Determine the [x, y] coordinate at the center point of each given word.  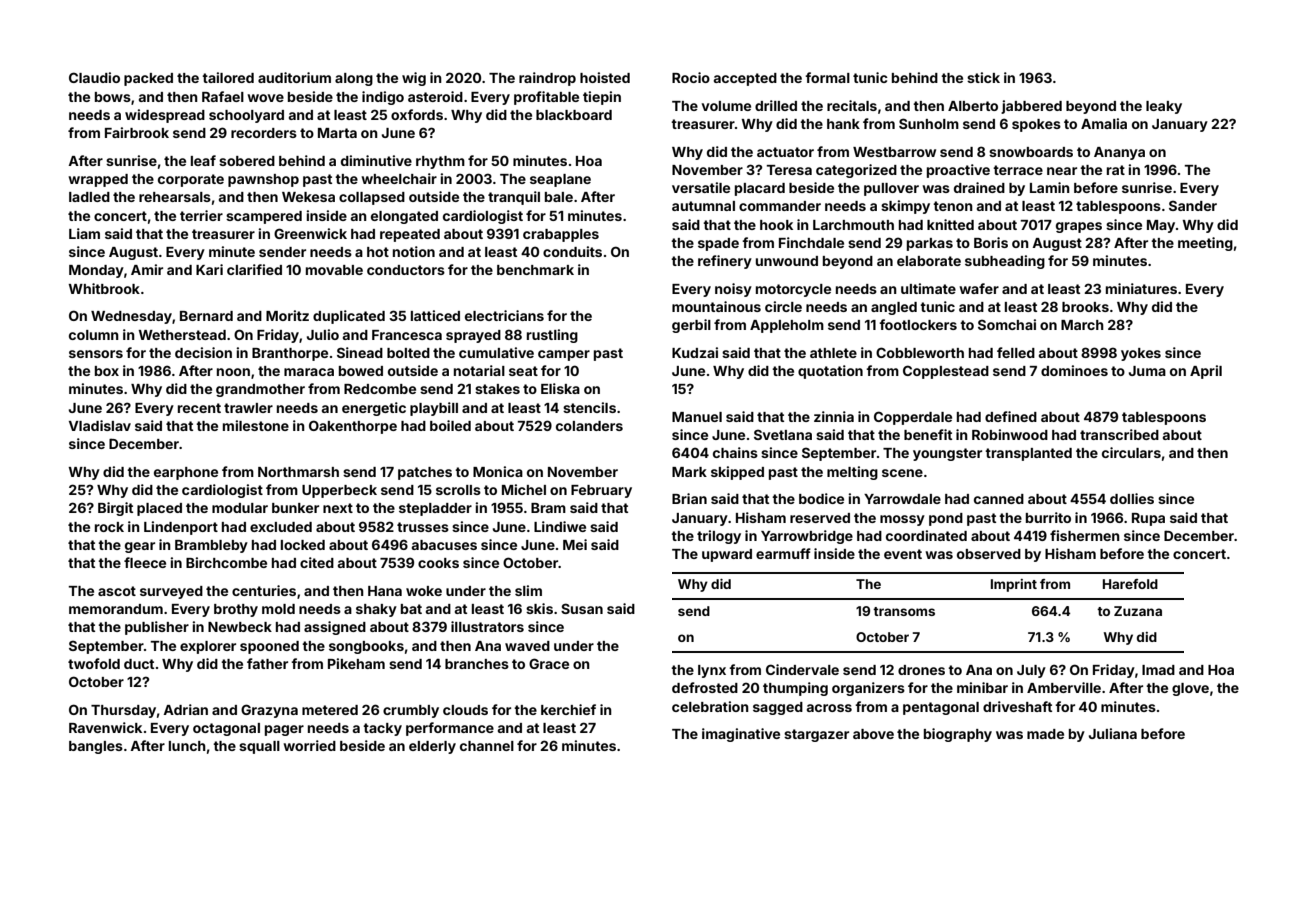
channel [487, 746]
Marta [337, 133]
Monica [498, 471]
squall [259, 747]
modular [240, 508]
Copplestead [946, 372]
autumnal [703, 206]
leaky [1164, 107]
